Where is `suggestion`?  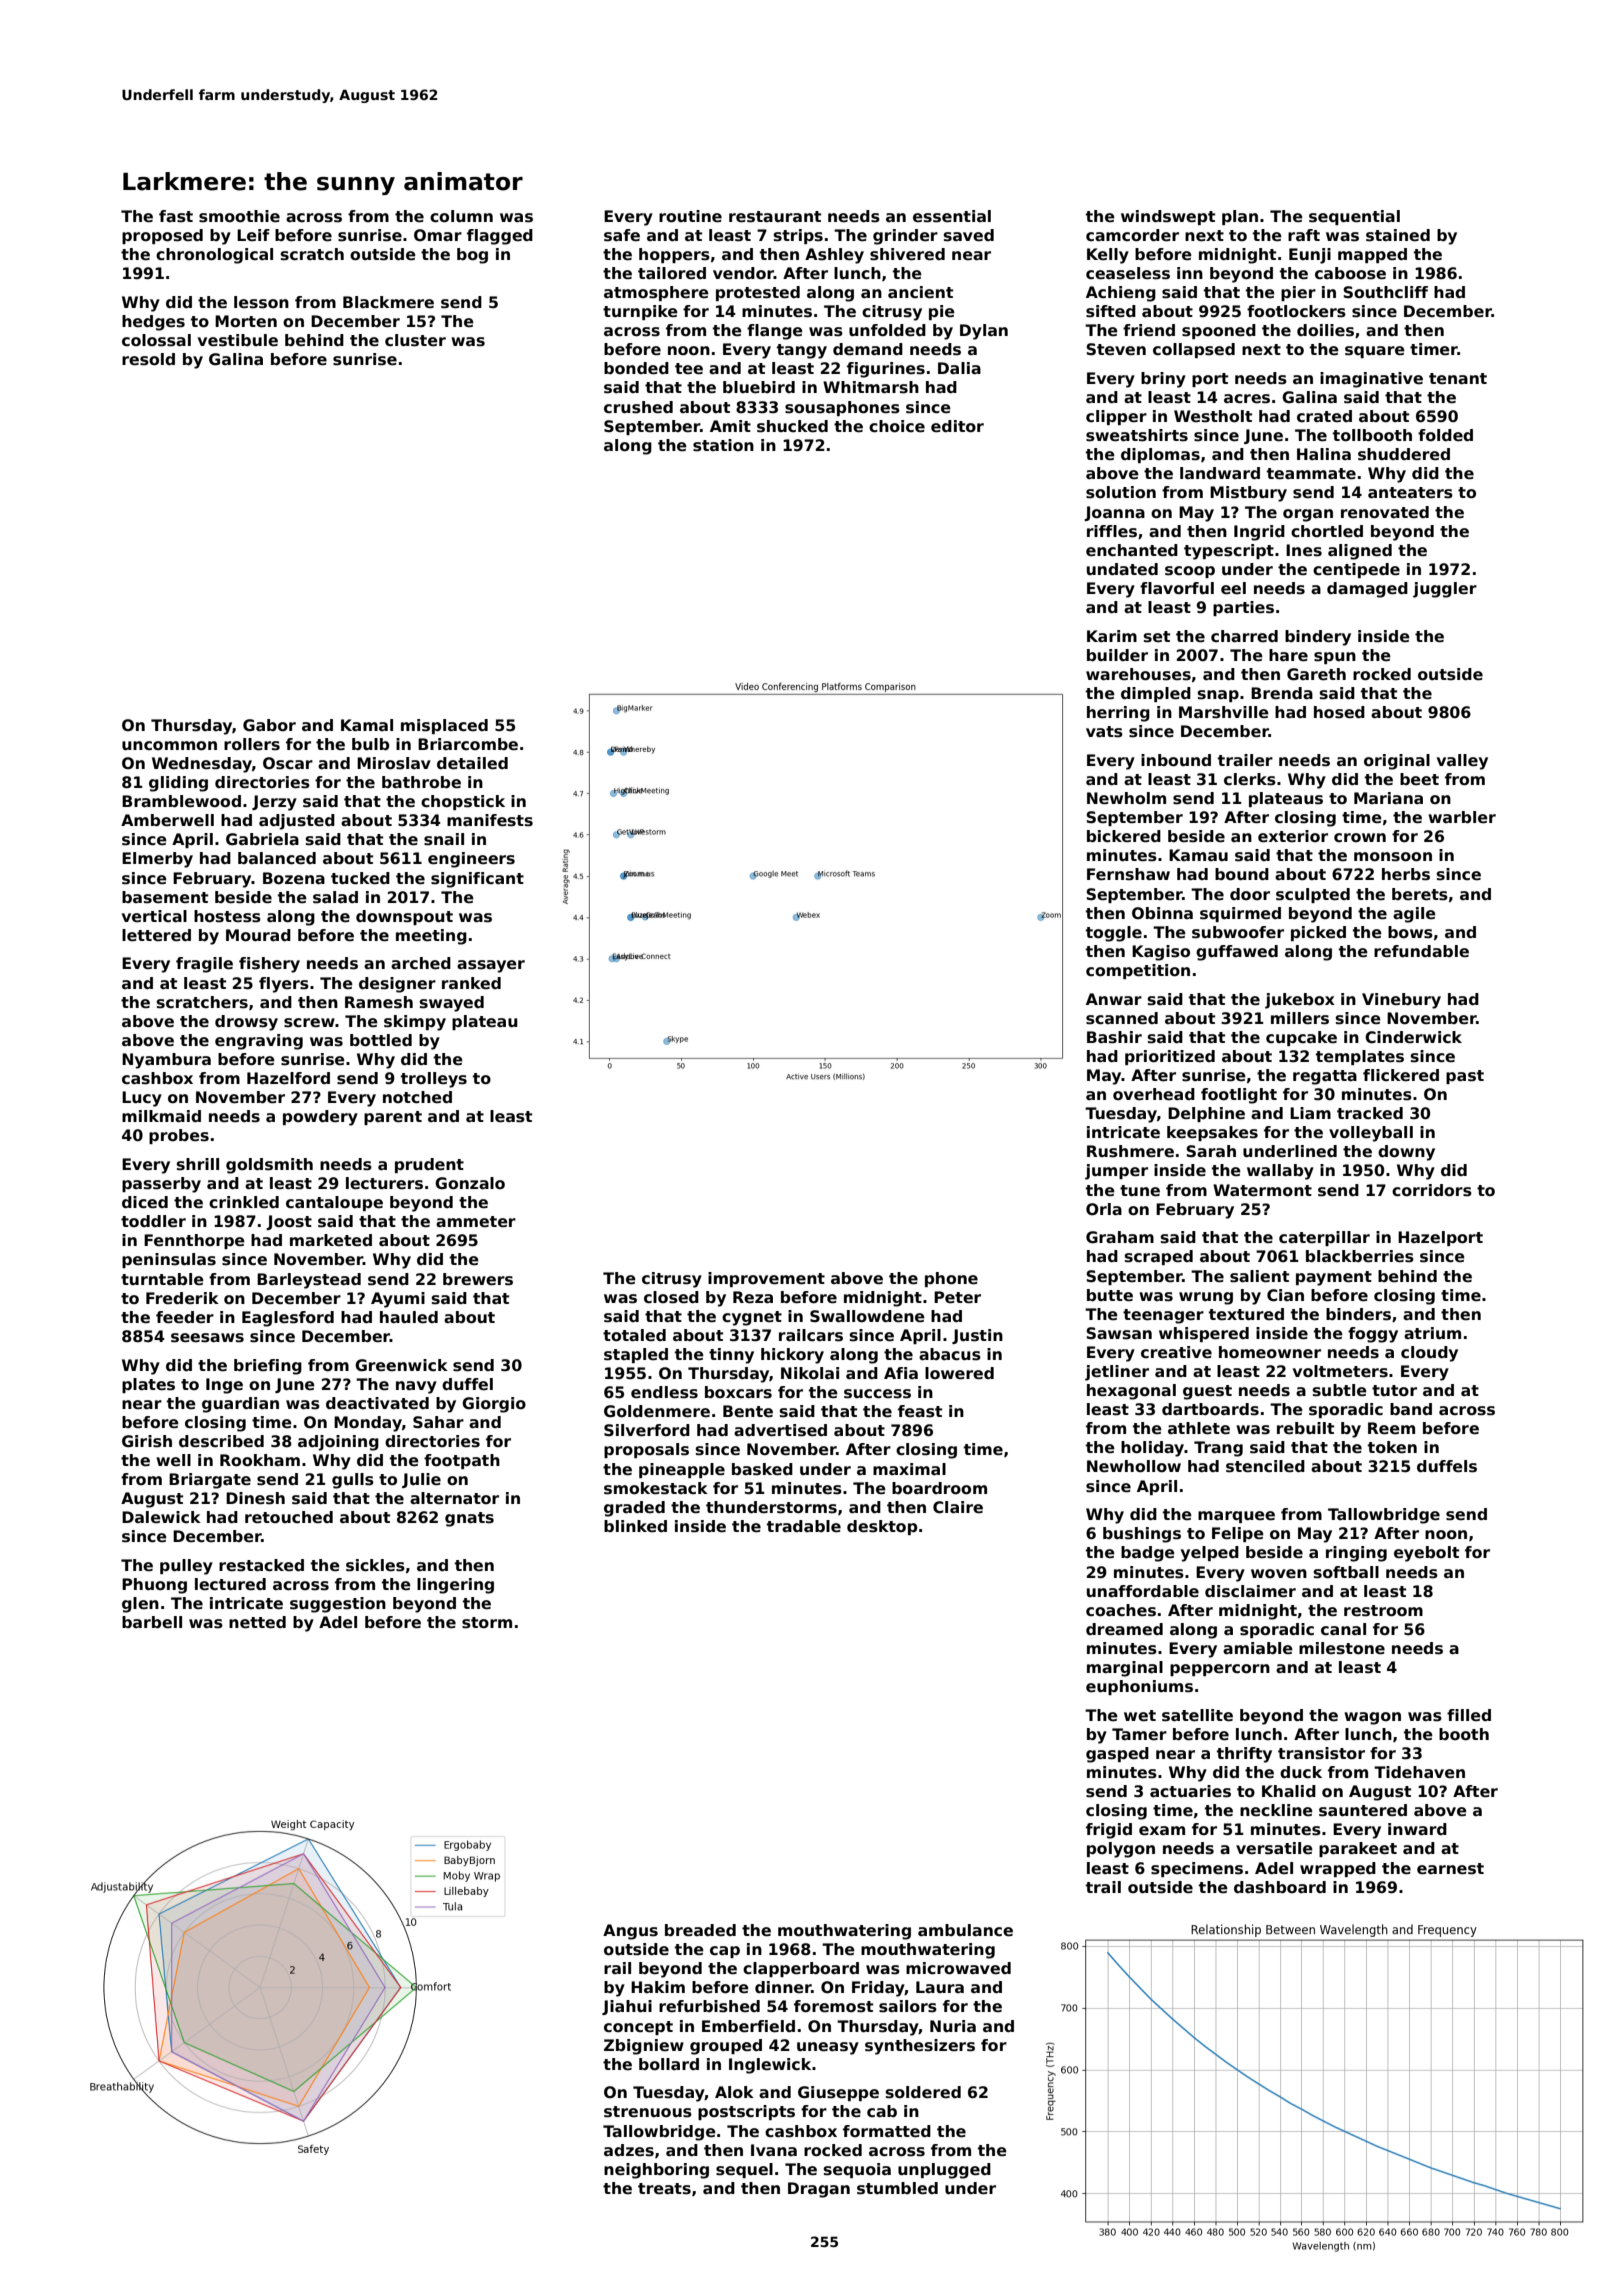
suggestion is located at coordinates (338, 1605).
